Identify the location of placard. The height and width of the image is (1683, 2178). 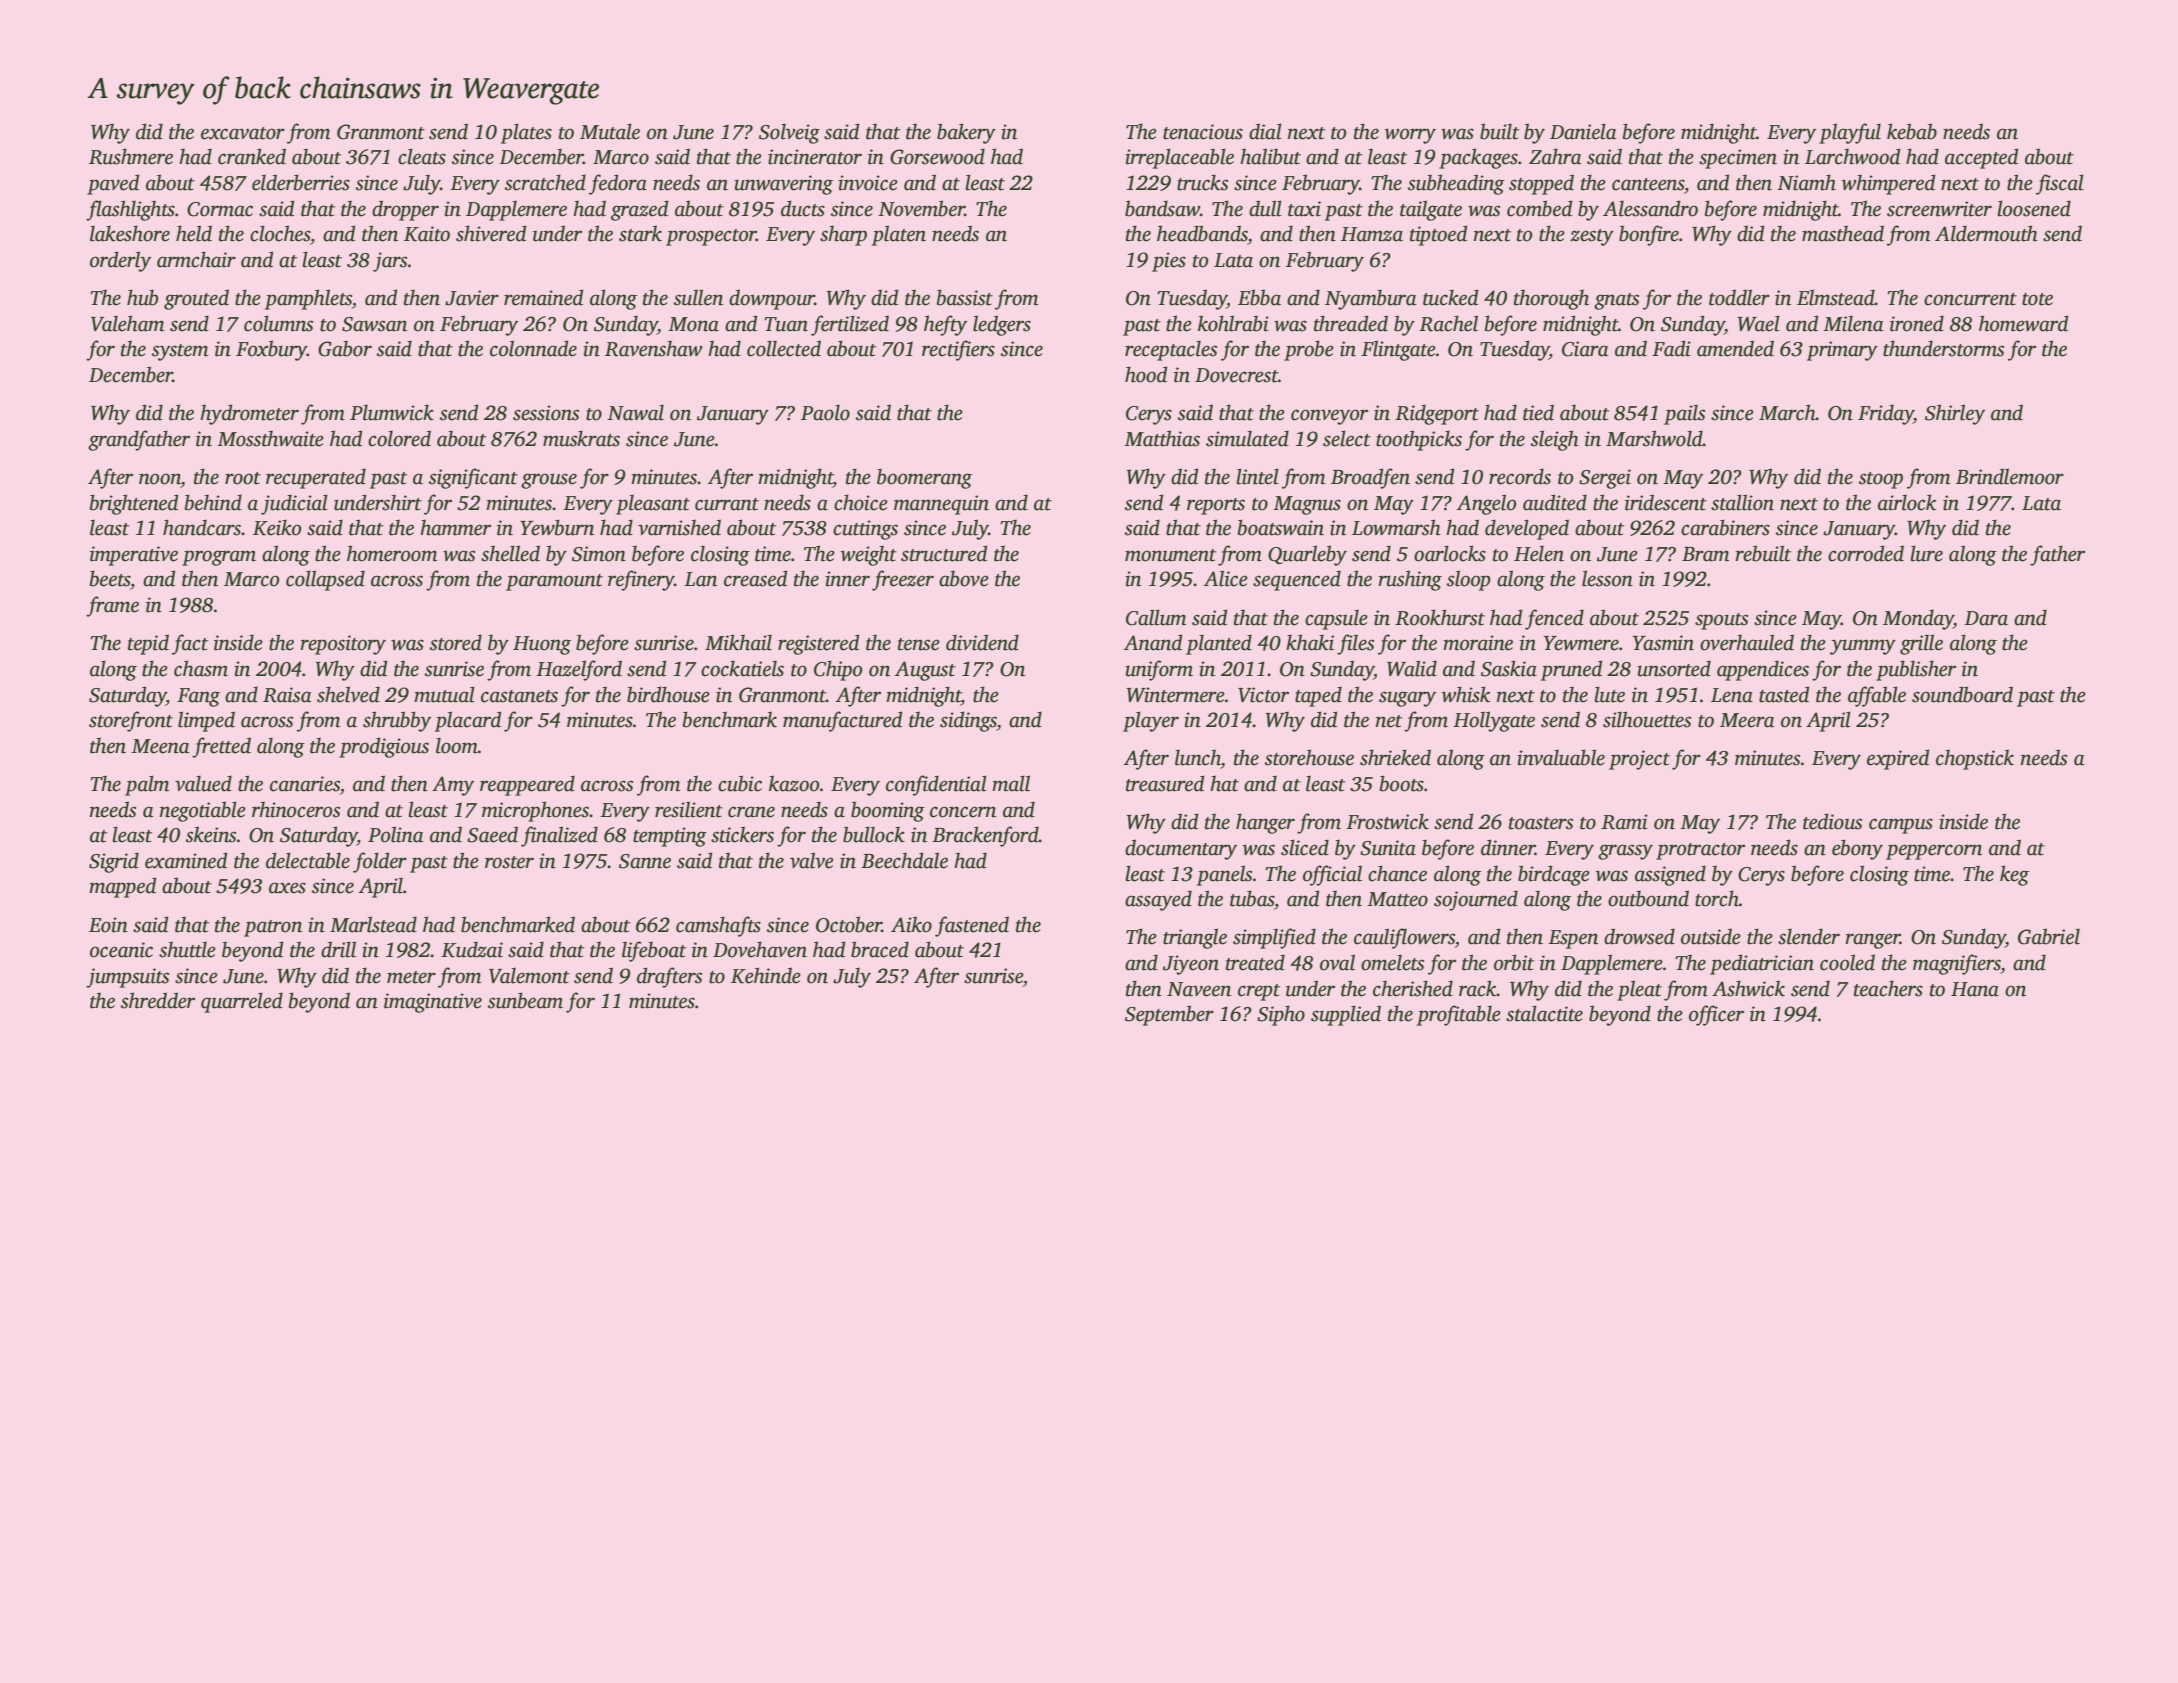
(468, 721).
